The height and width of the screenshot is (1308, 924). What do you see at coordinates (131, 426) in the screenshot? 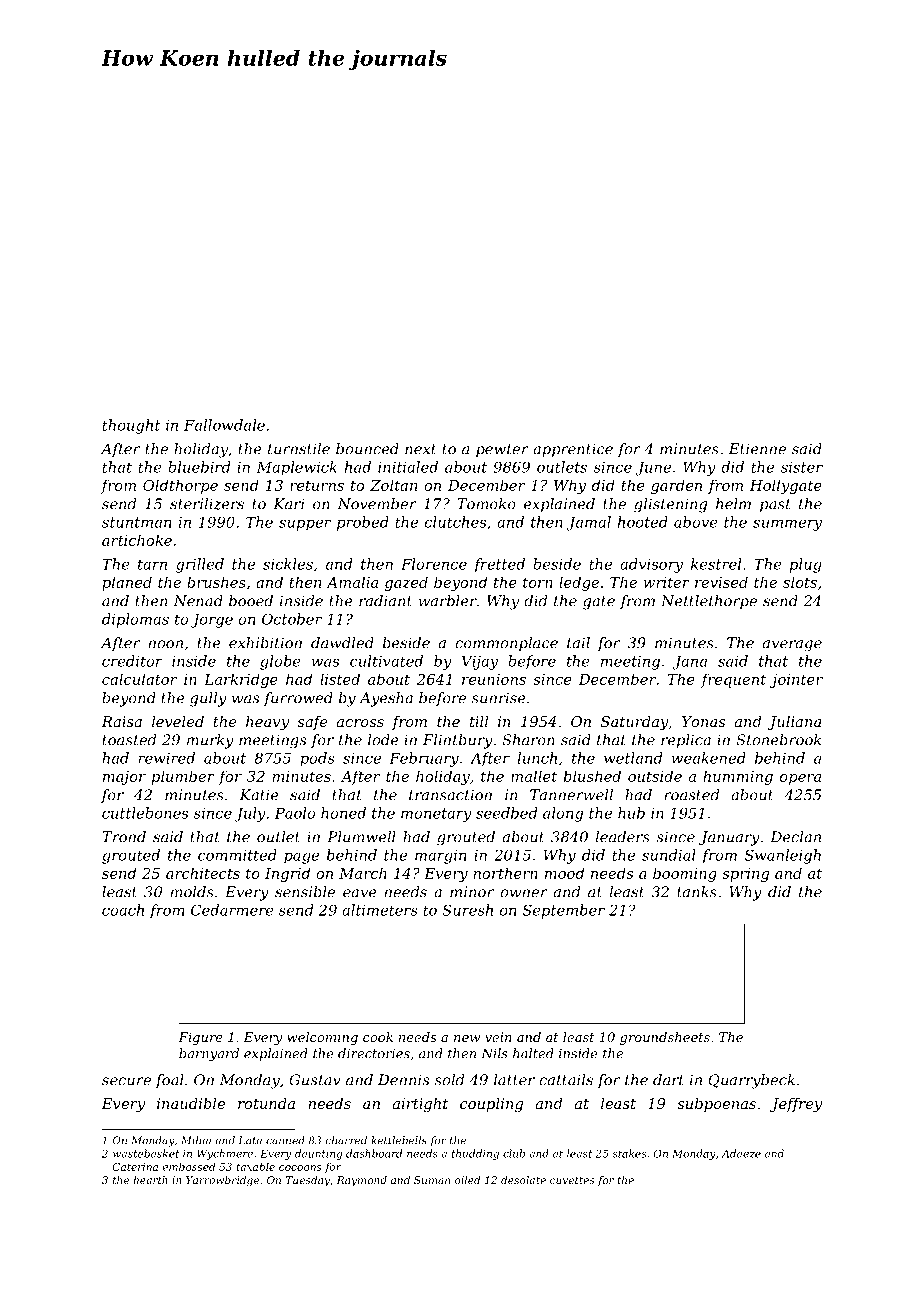
I see `thought` at bounding box center [131, 426].
